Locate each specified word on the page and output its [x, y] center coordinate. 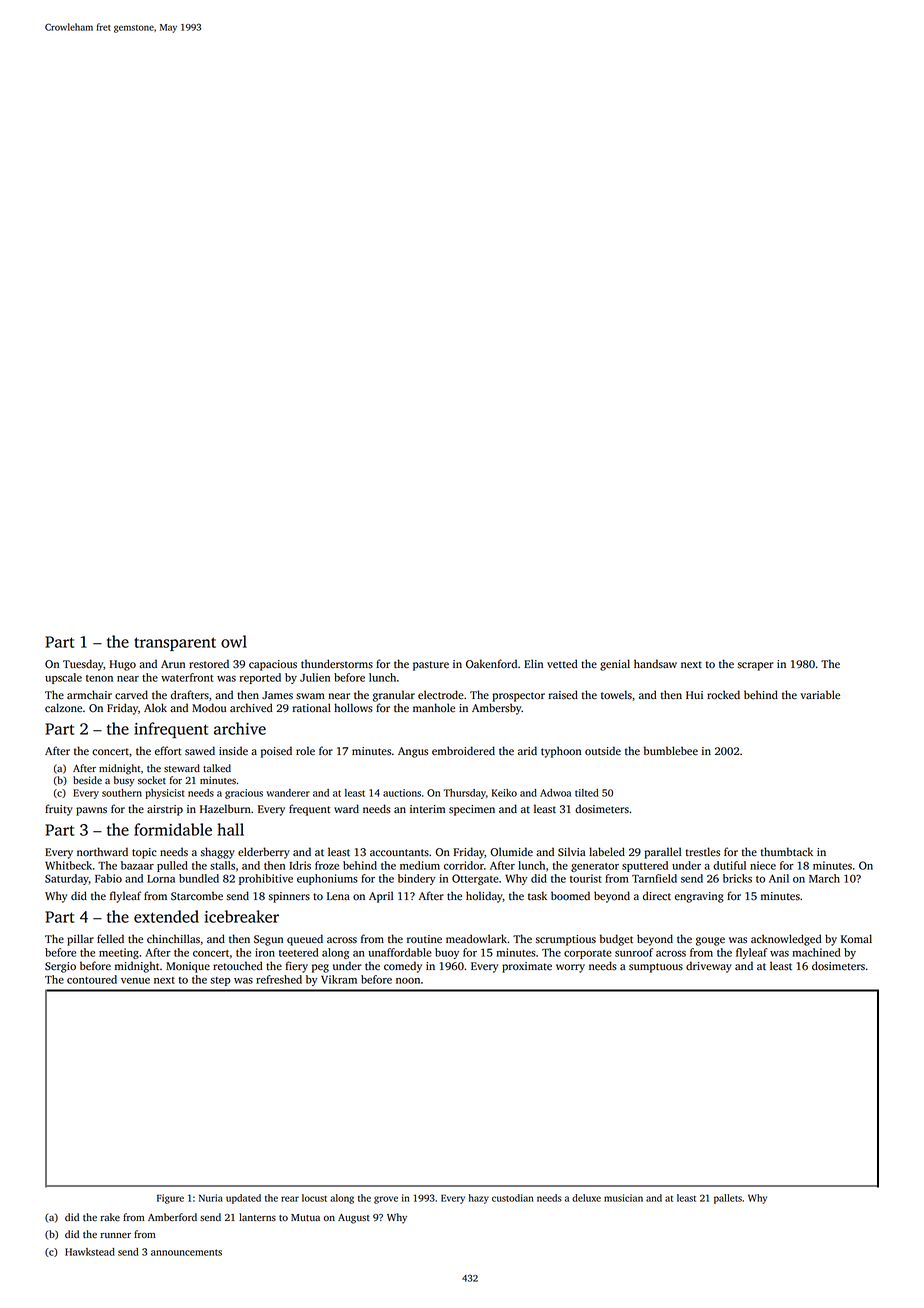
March [824, 878]
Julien [315, 677]
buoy [447, 953]
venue [135, 981]
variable [820, 694]
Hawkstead [90, 1252]
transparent [175, 644]
